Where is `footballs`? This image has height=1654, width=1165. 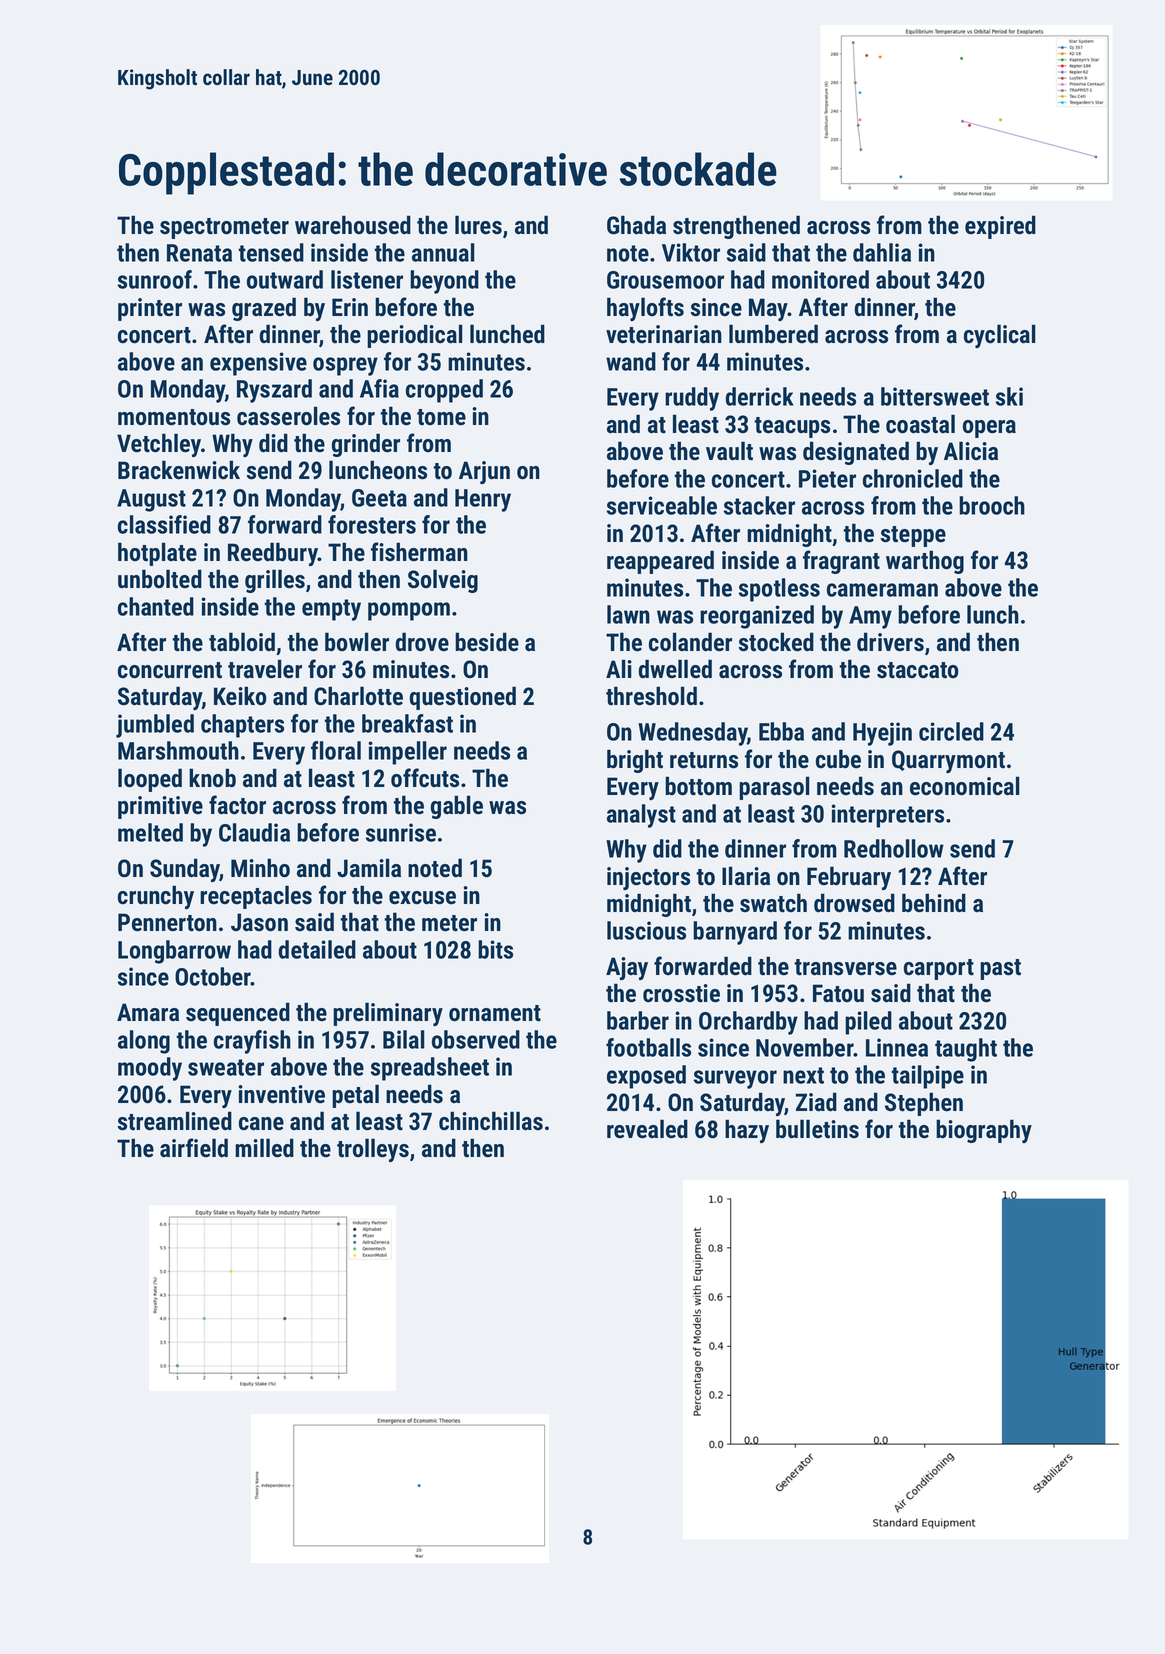 footballs is located at coordinates (648, 1047).
